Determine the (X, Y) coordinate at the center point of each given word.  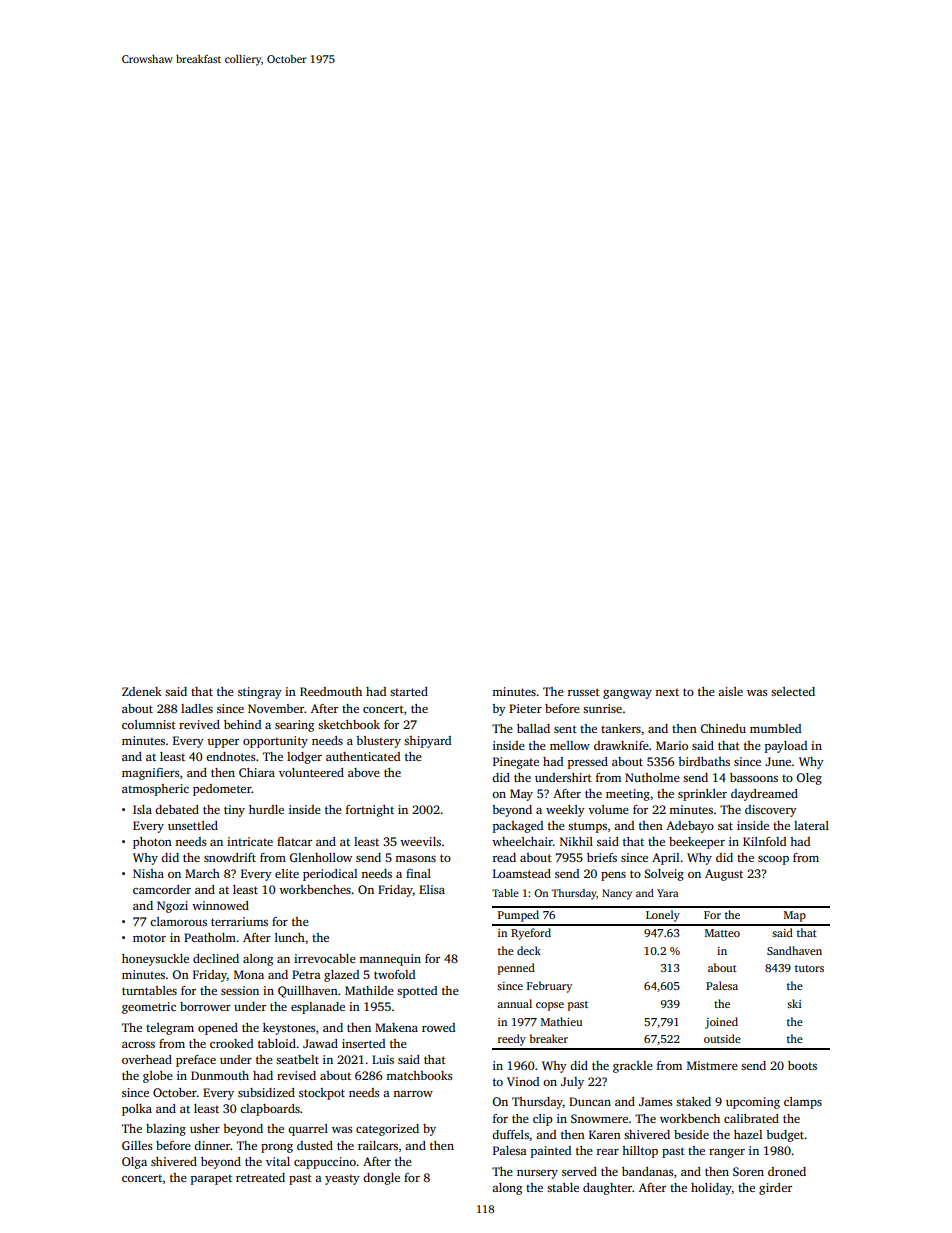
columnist (149, 724)
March (202, 873)
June (778, 761)
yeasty (342, 1180)
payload (786, 747)
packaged (518, 827)
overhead (147, 1059)
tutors (809, 968)
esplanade (318, 1008)
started (409, 691)
